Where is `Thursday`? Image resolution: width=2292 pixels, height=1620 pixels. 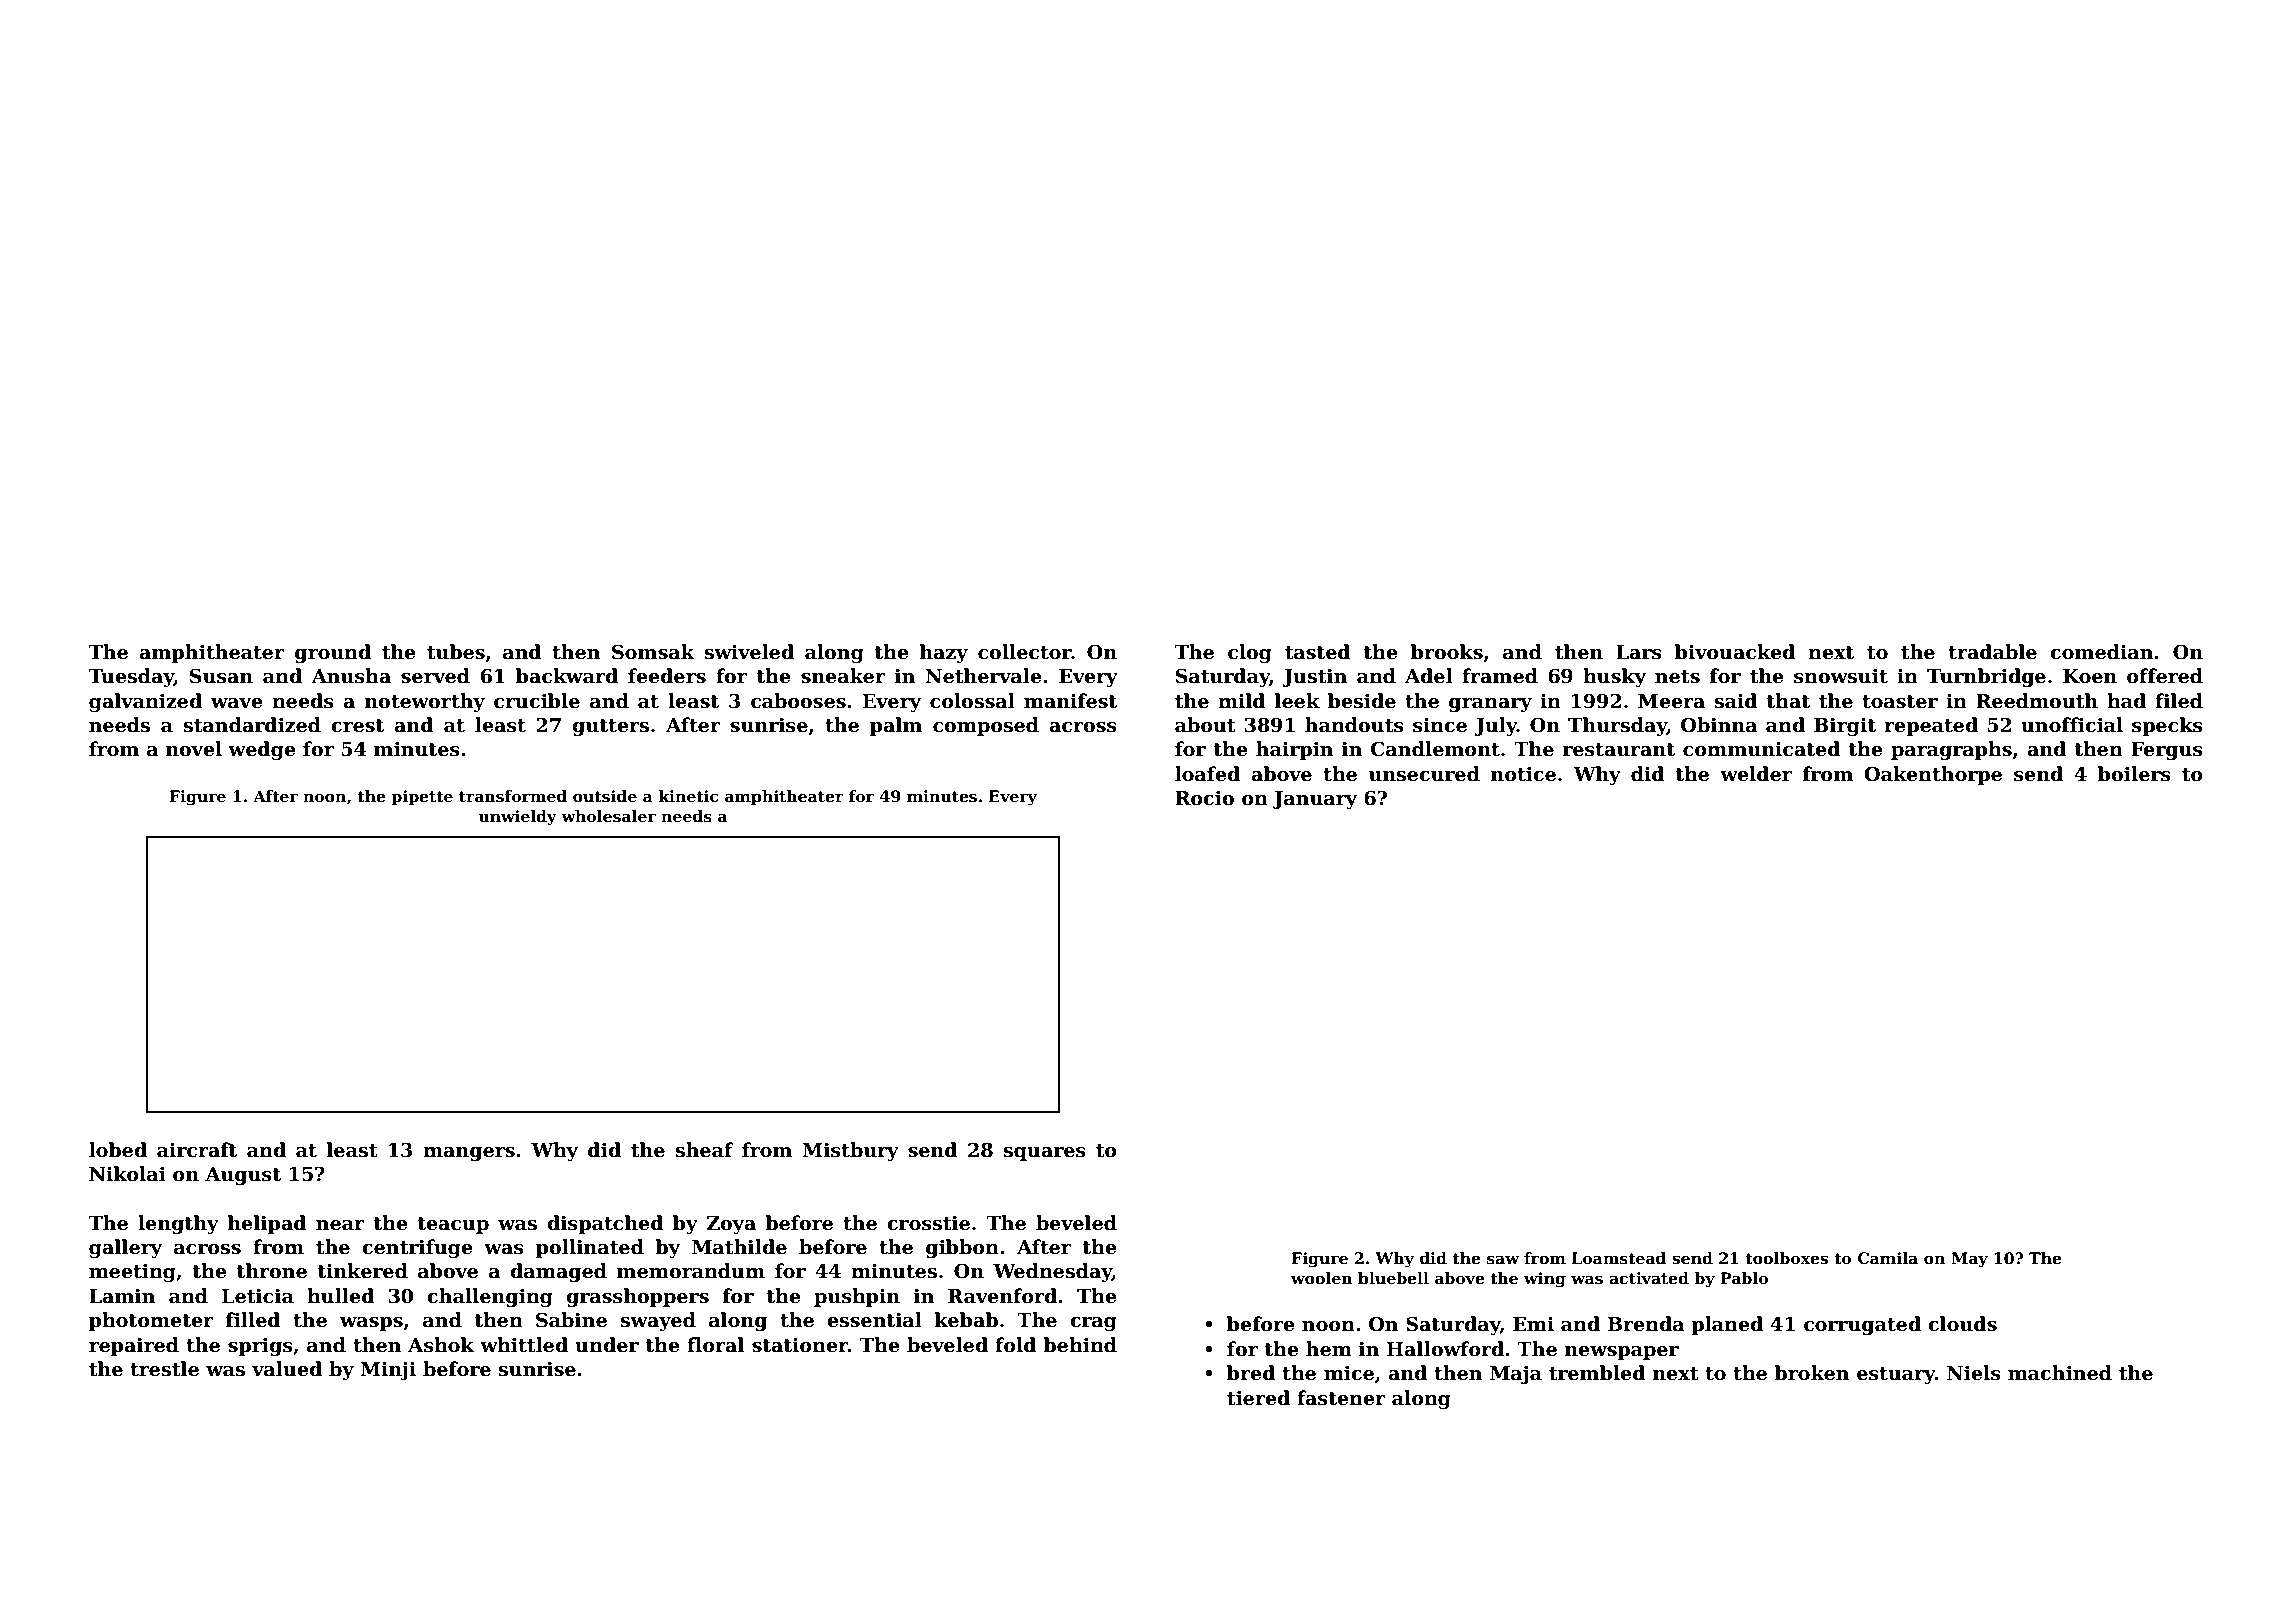
Thursday is located at coordinates (1617, 726).
